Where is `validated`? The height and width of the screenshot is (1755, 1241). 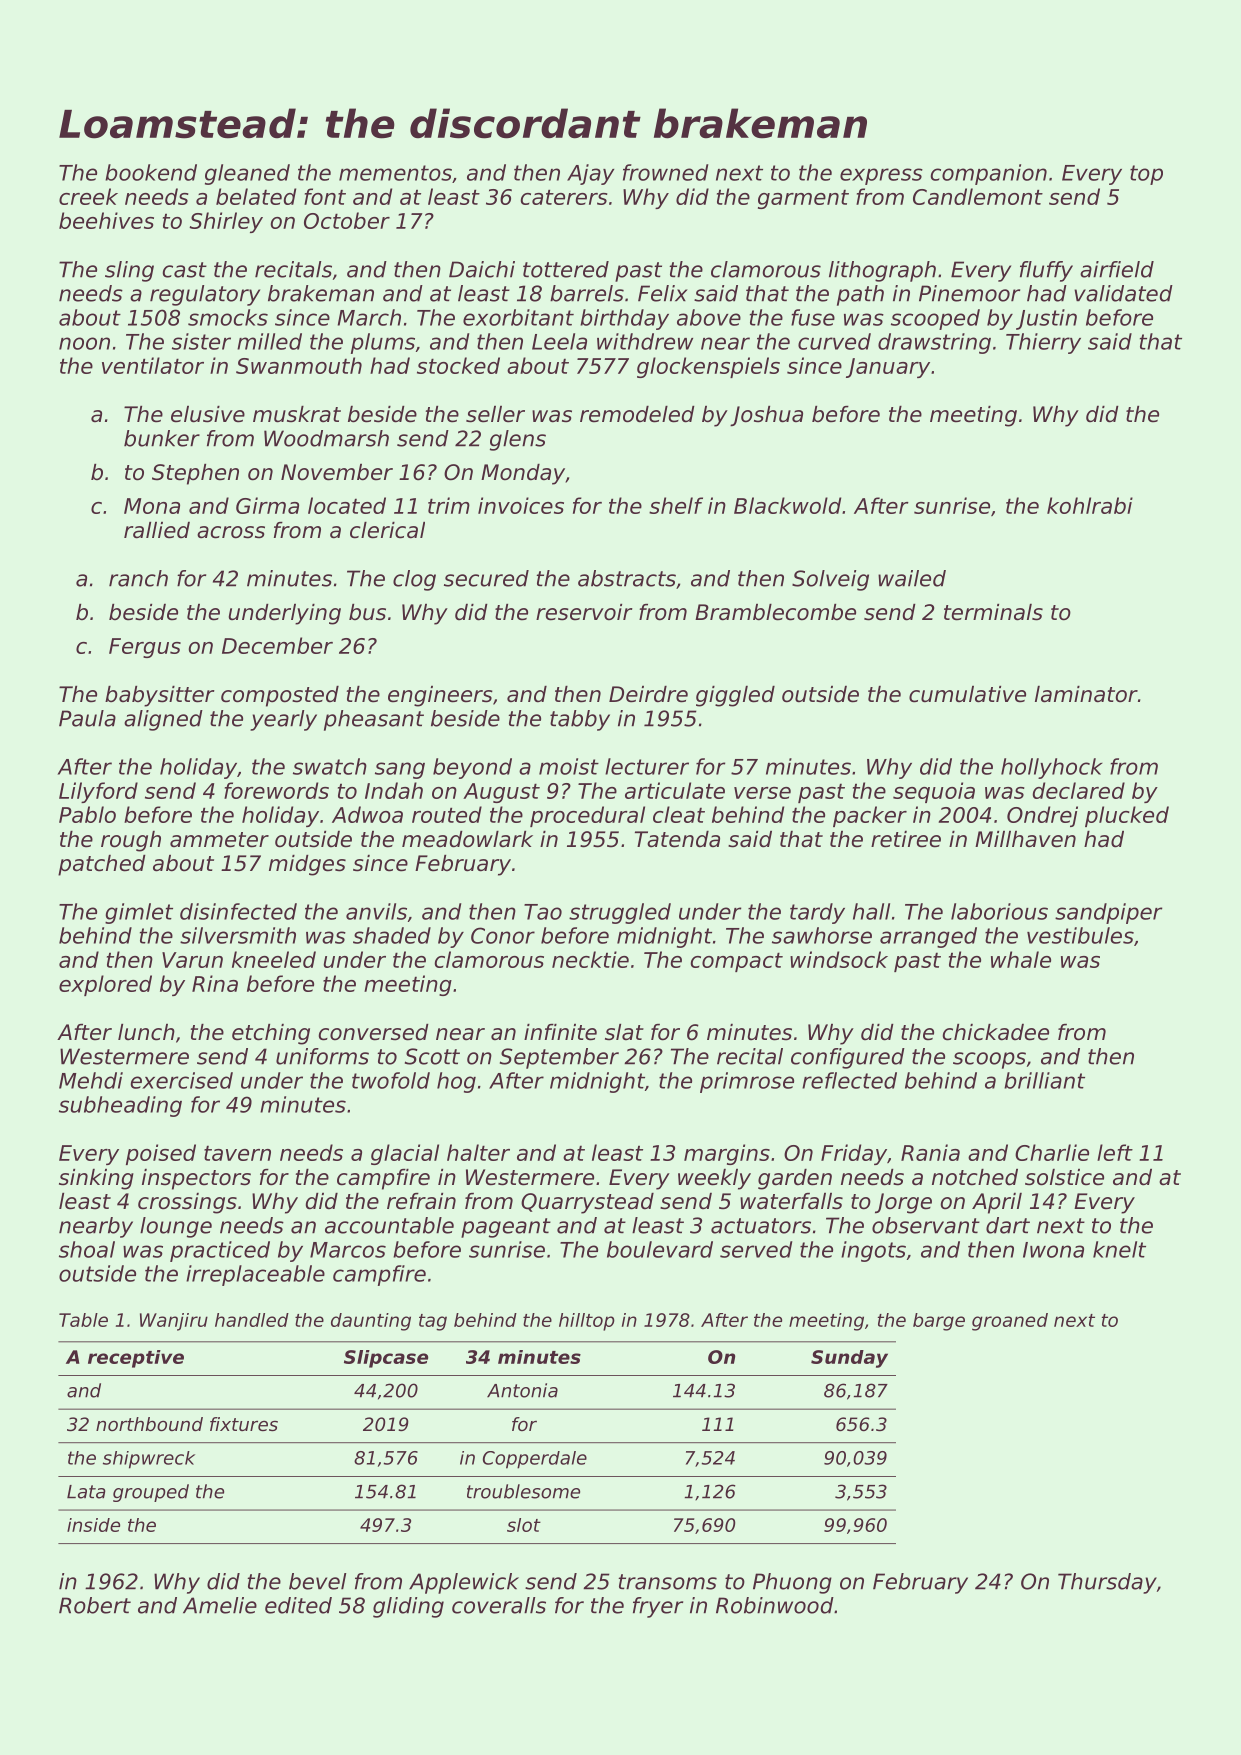
validated is located at coordinates (1123, 293).
